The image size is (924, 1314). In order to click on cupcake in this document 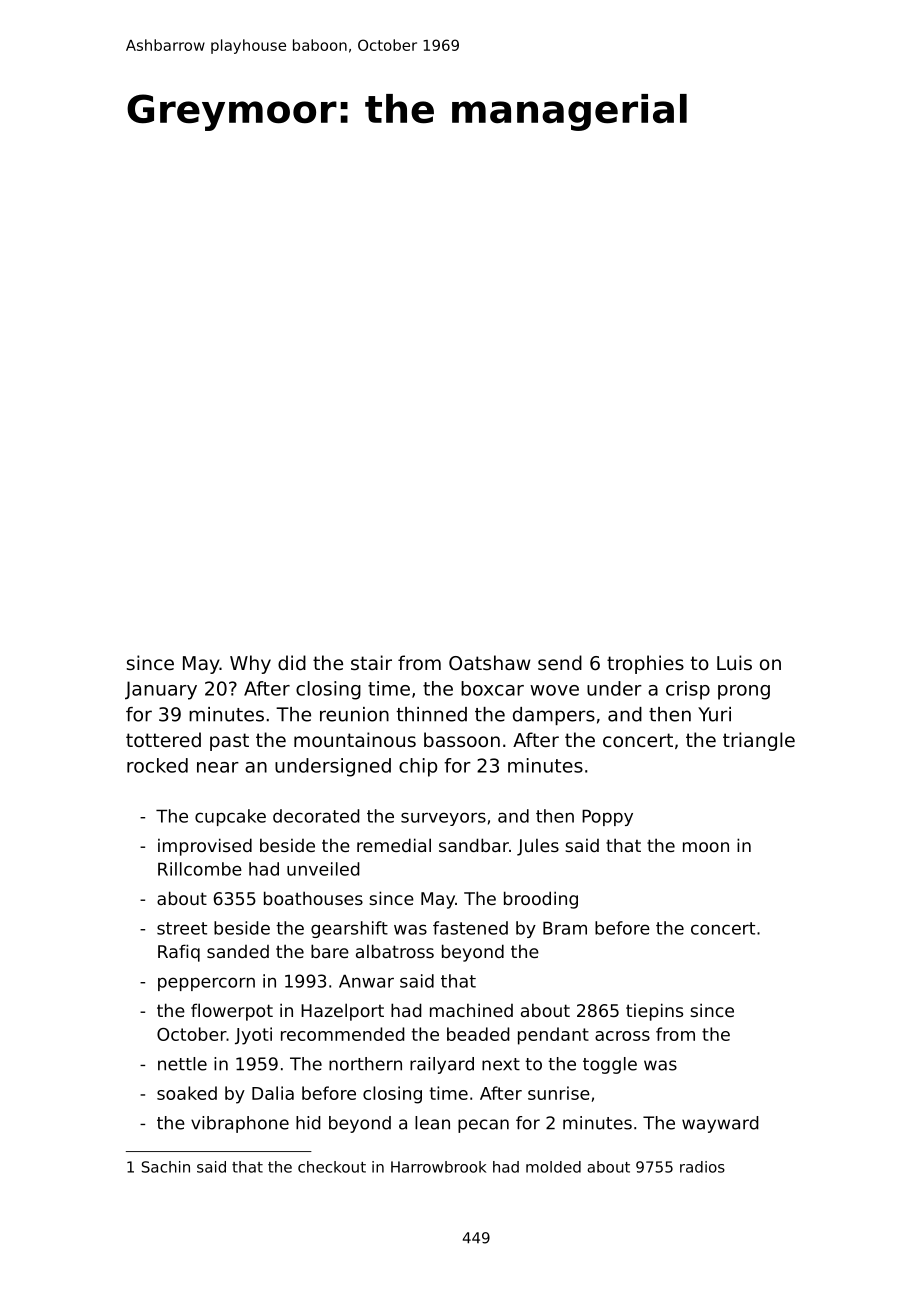, I will do `click(230, 817)`.
